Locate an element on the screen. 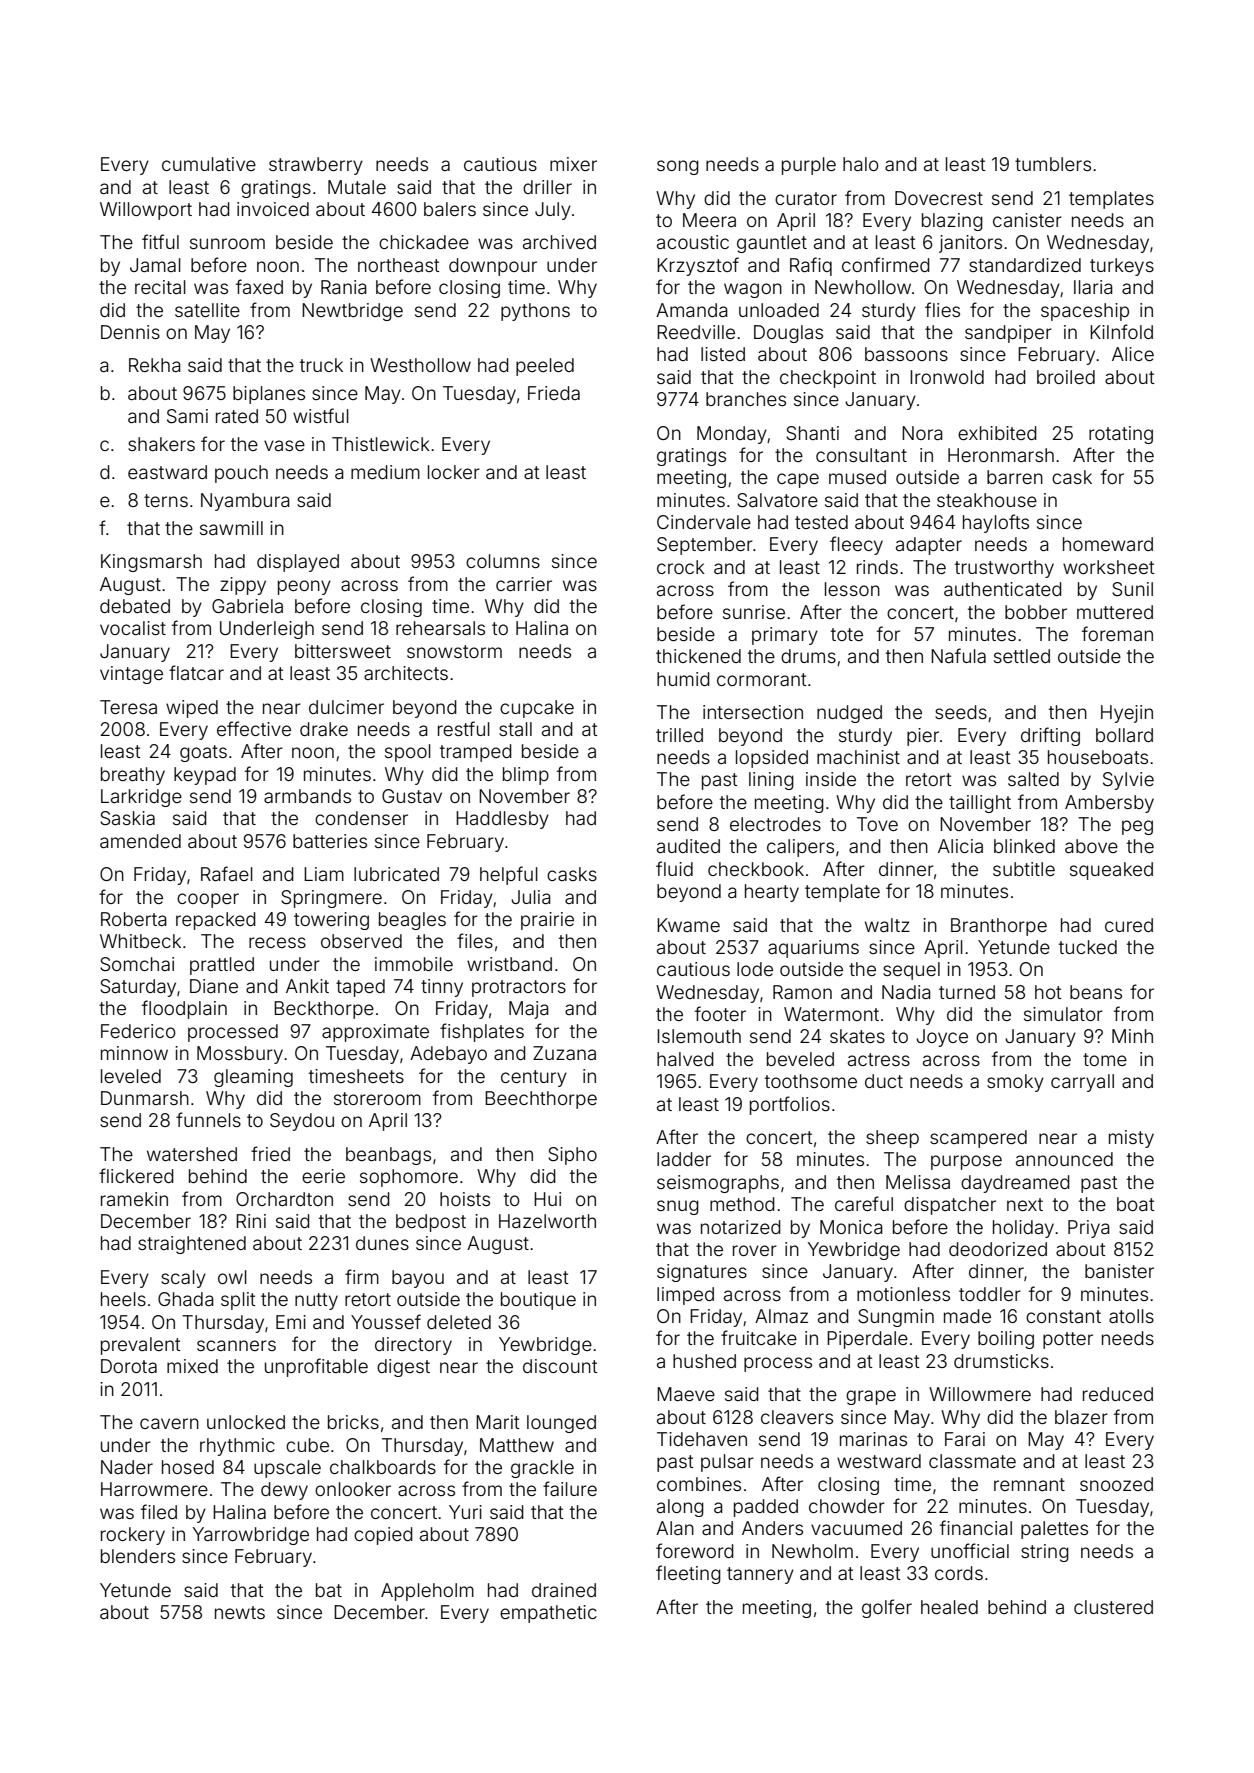 This screenshot has width=1254, height=1773. balers is located at coordinates (450, 209).
